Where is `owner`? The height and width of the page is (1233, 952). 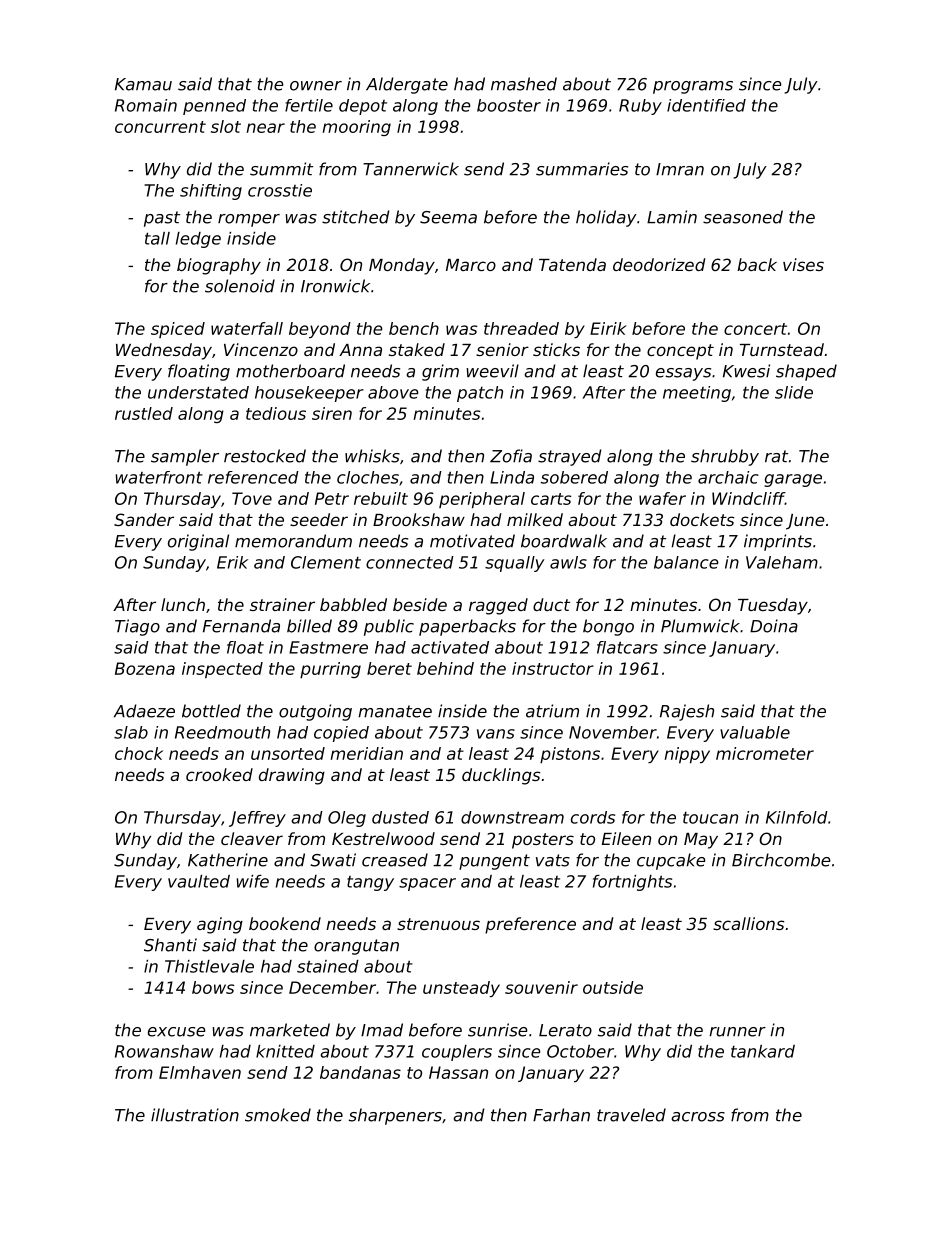 owner is located at coordinates (316, 86).
